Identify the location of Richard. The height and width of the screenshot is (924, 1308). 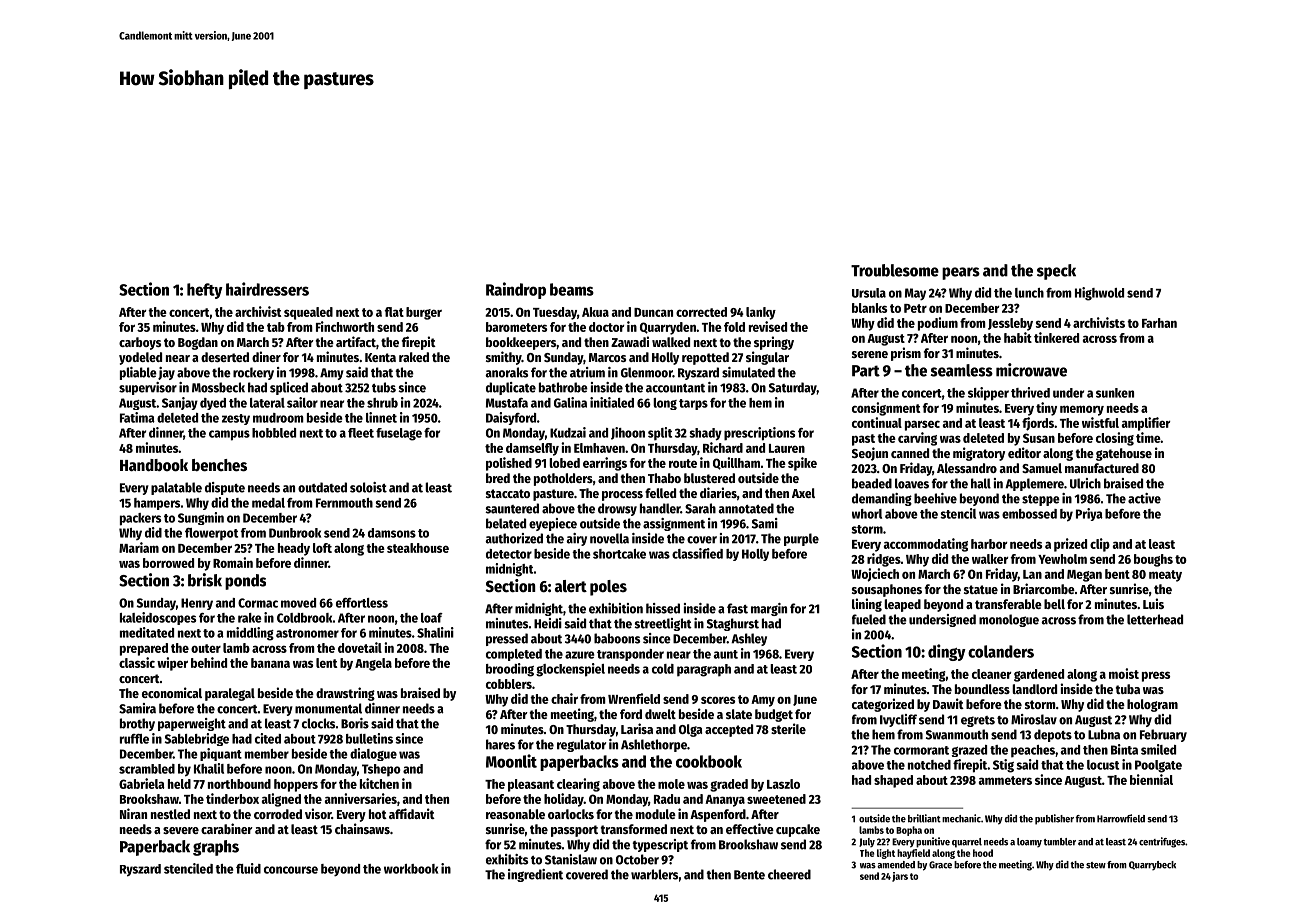
(723, 447).
